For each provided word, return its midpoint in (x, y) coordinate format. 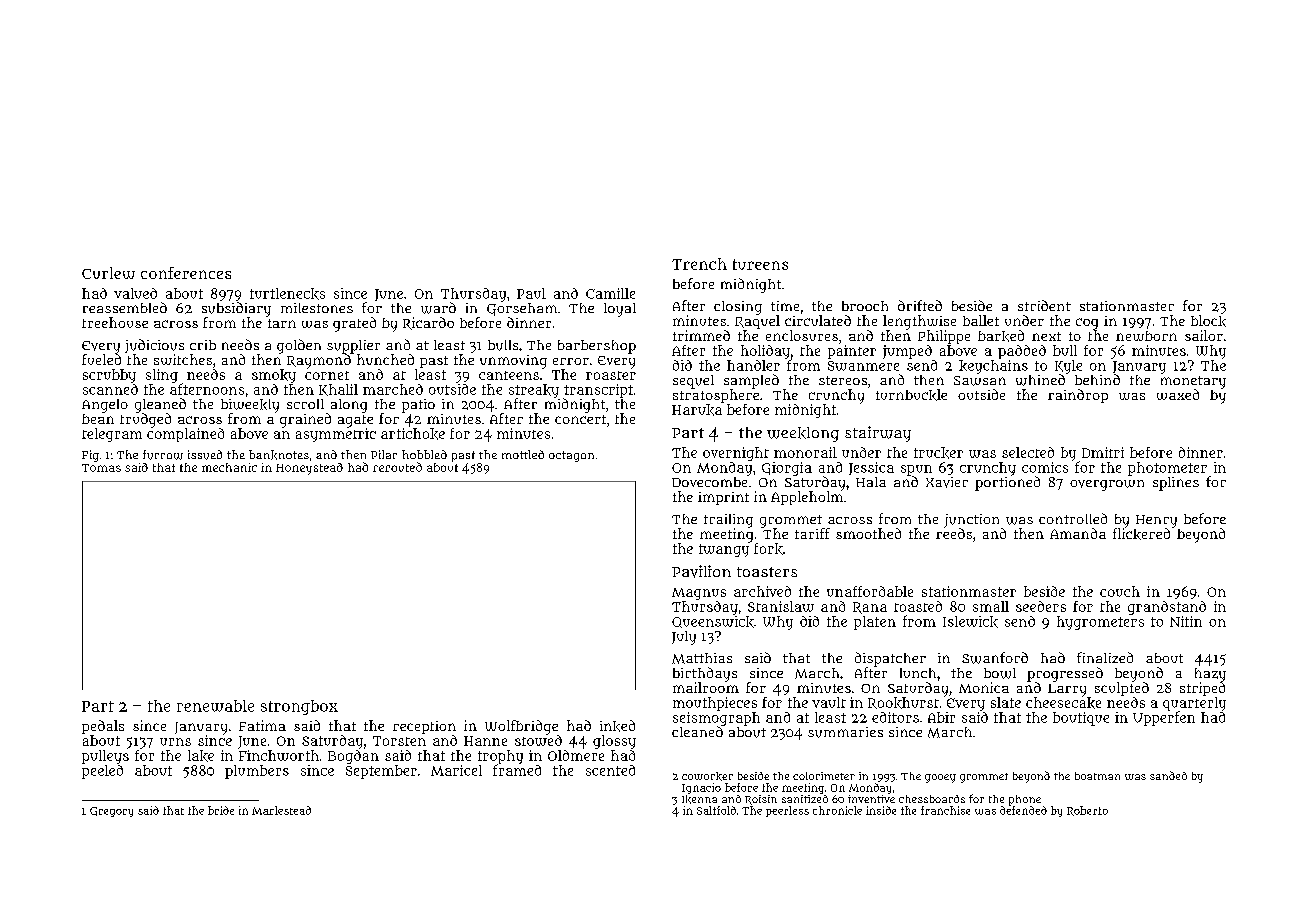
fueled (101, 359)
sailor (1204, 335)
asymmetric (336, 435)
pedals (103, 727)
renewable (215, 706)
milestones (317, 308)
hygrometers (1100, 623)
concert (580, 419)
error (571, 361)
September (381, 772)
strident (1044, 305)
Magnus (699, 594)
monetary (1193, 382)
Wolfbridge (521, 727)
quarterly (1194, 704)
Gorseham (522, 309)
